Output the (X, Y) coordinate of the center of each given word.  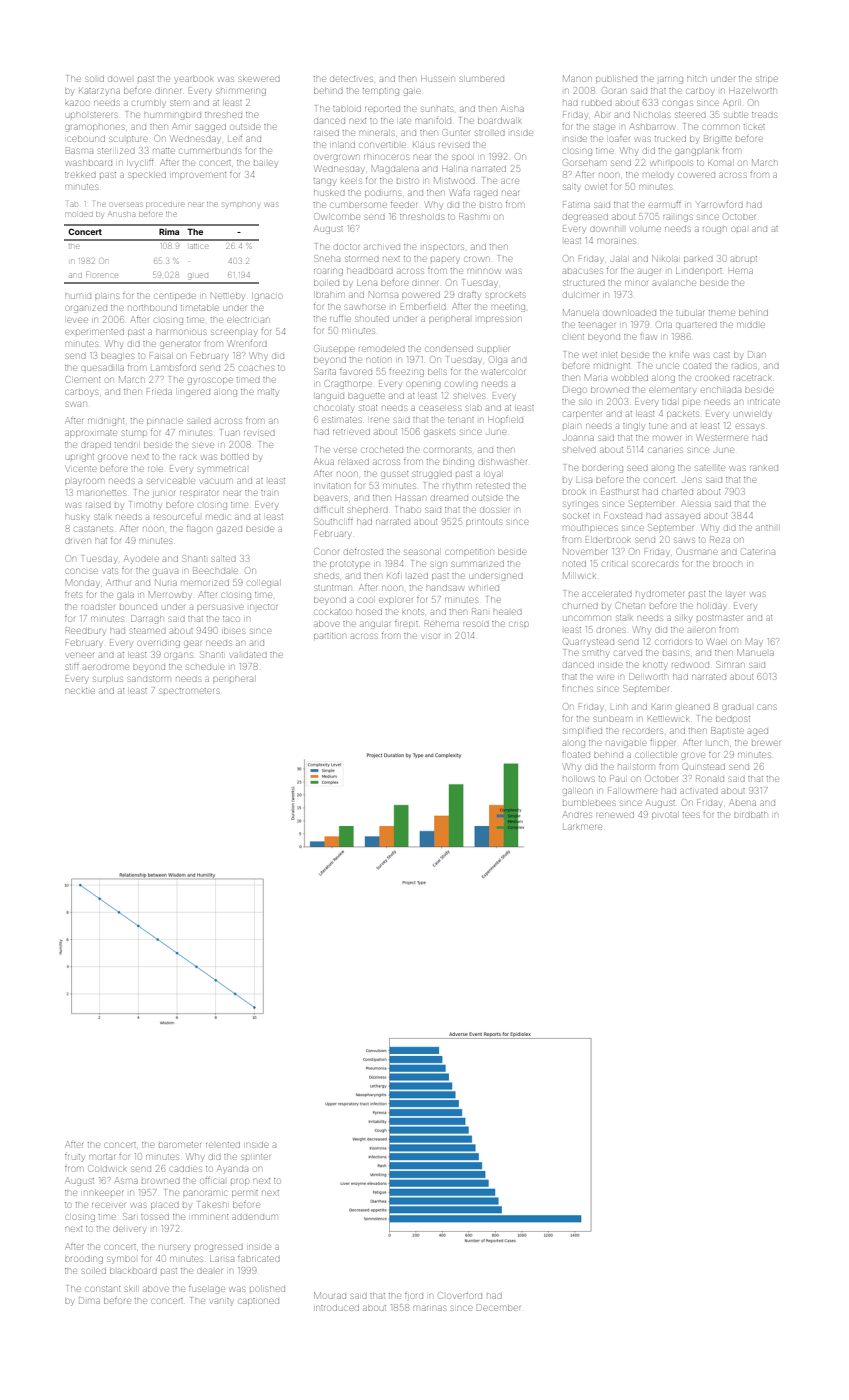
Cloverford (460, 1295)
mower (667, 438)
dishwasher (503, 462)
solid (94, 79)
